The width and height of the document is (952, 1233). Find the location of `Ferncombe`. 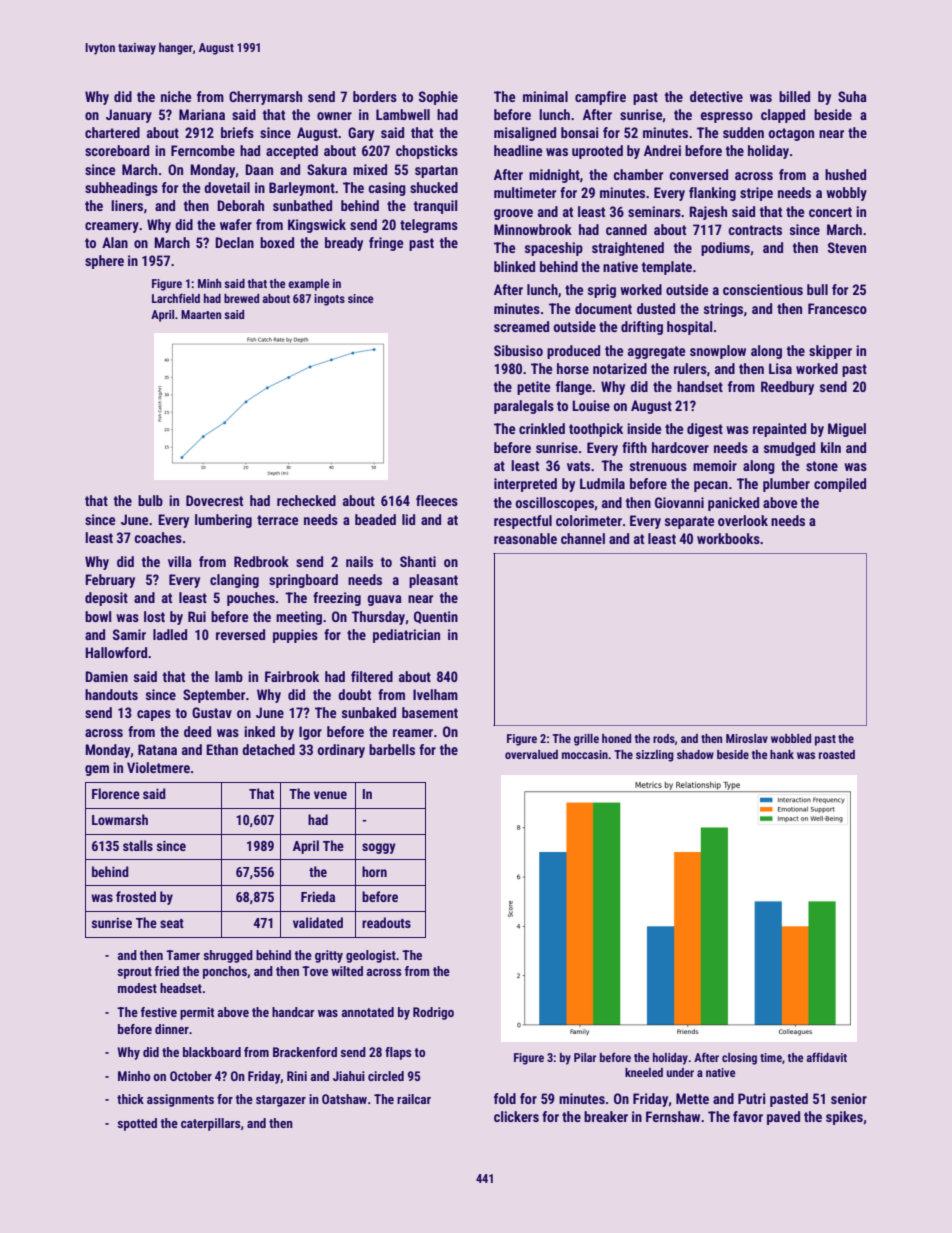

Ferncombe is located at coordinates (203, 150).
